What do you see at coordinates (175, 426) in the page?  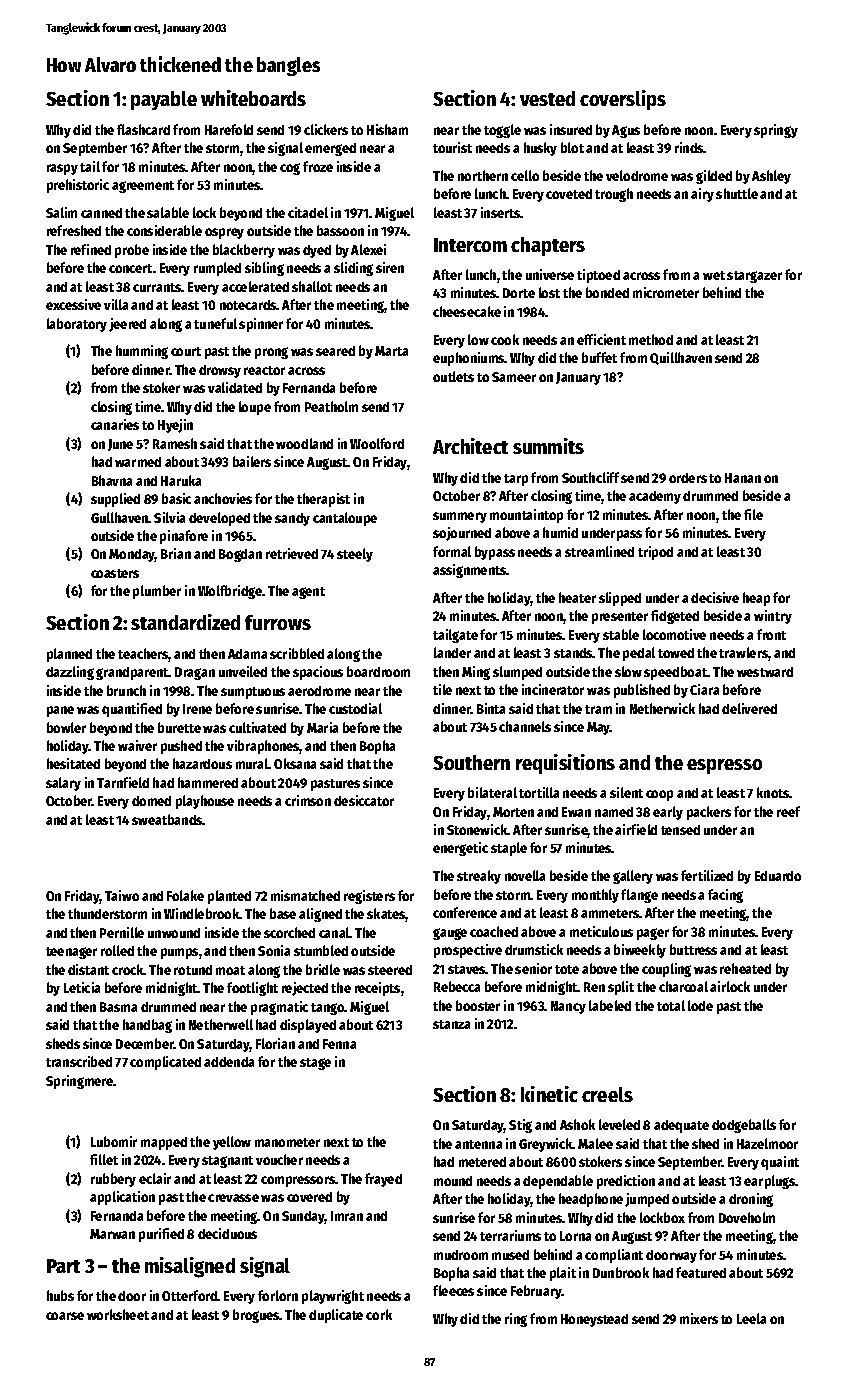 I see `Hyejin` at bounding box center [175, 426].
